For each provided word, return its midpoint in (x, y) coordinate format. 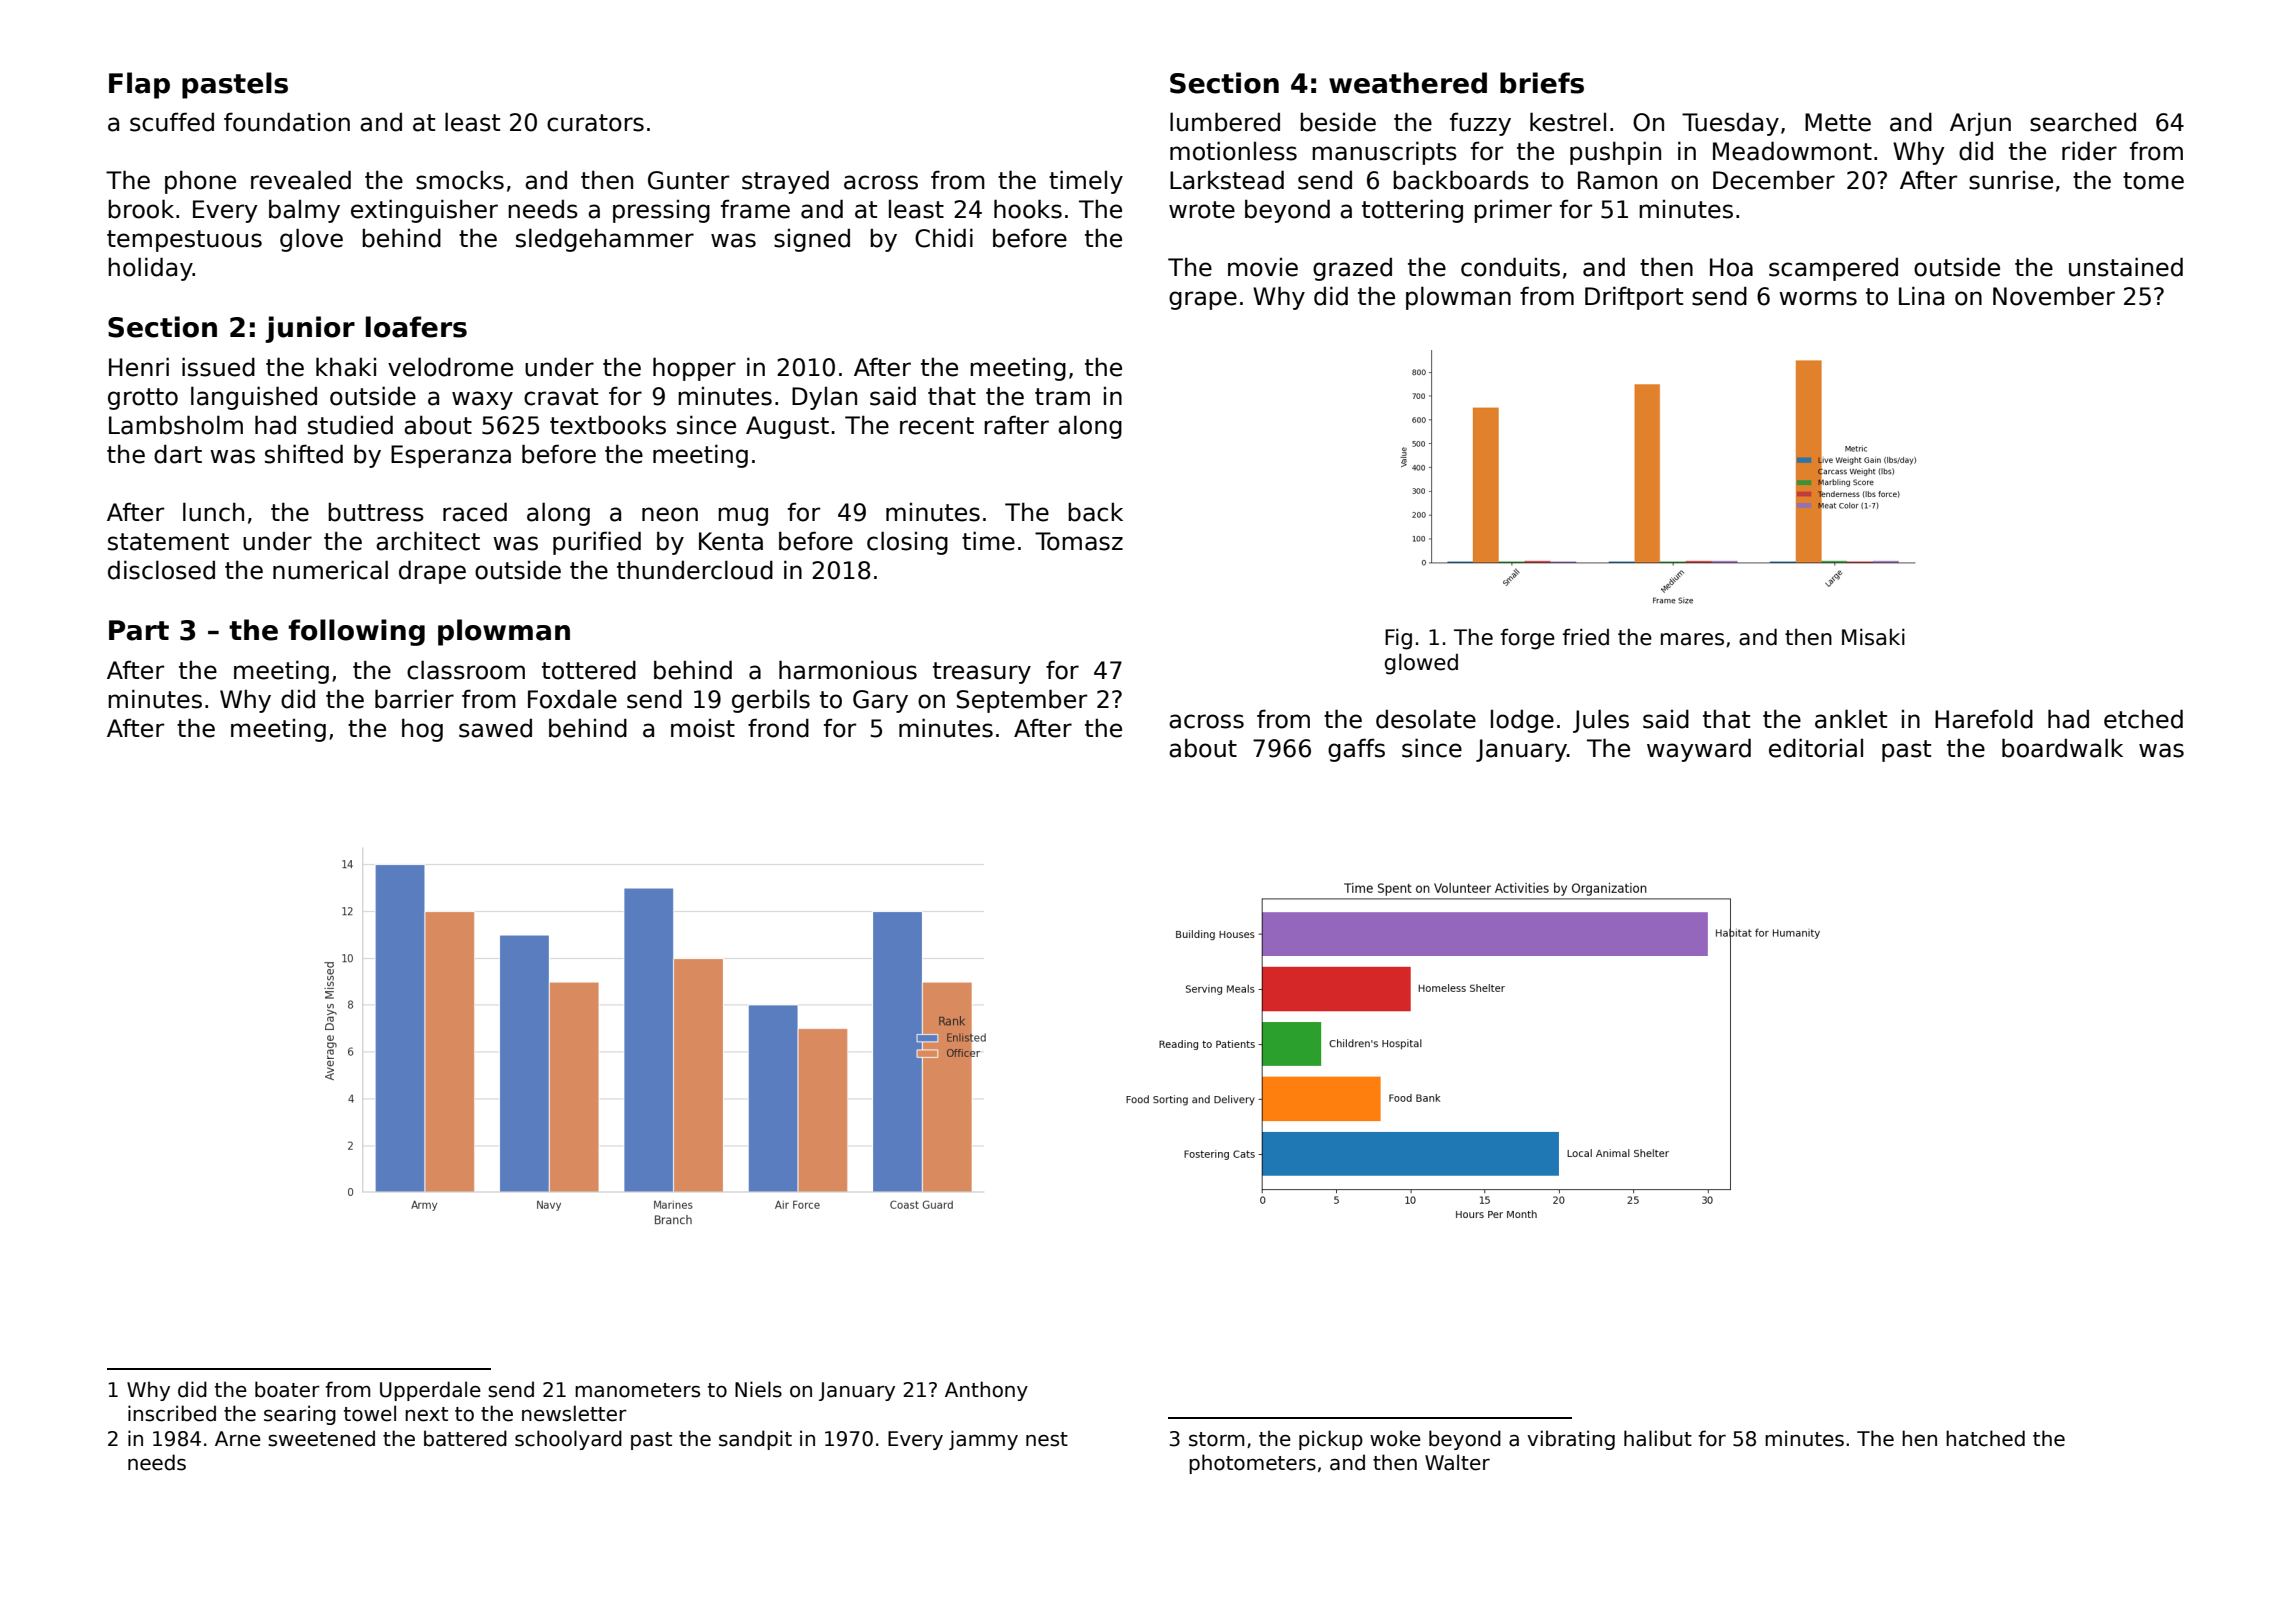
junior (310, 329)
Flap (139, 85)
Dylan (824, 398)
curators (595, 123)
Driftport (1634, 298)
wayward (1699, 750)
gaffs (1356, 750)
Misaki (1873, 637)
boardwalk (2062, 748)
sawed (495, 728)
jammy (983, 1440)
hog (422, 730)
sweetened (321, 1438)
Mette (1838, 122)
